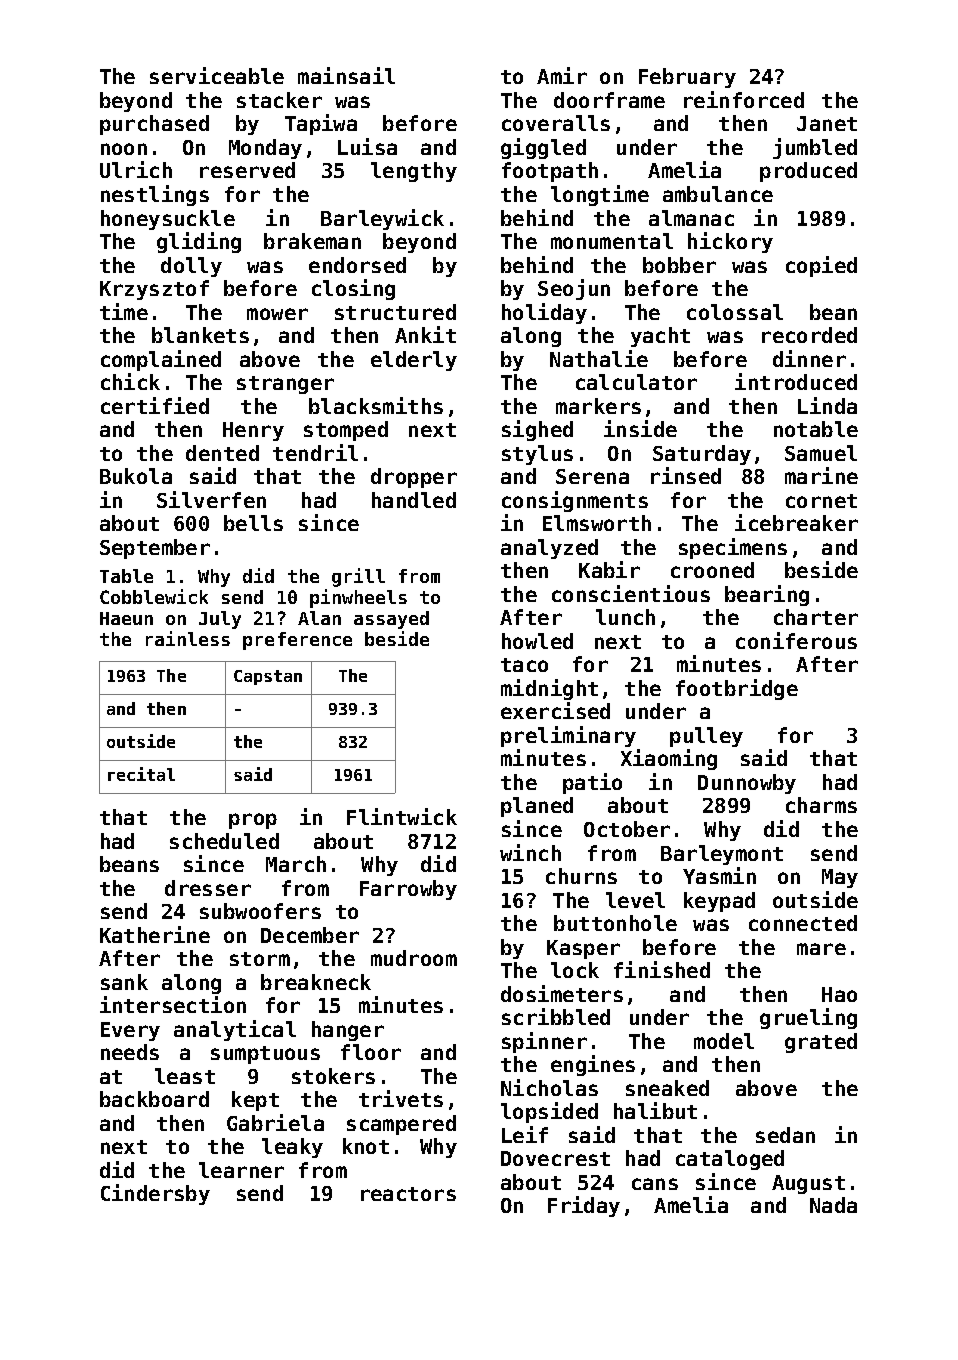 This document has width=958, height=1360. What do you see at coordinates (346, 75) in the document?
I see `mainsail` at bounding box center [346, 75].
